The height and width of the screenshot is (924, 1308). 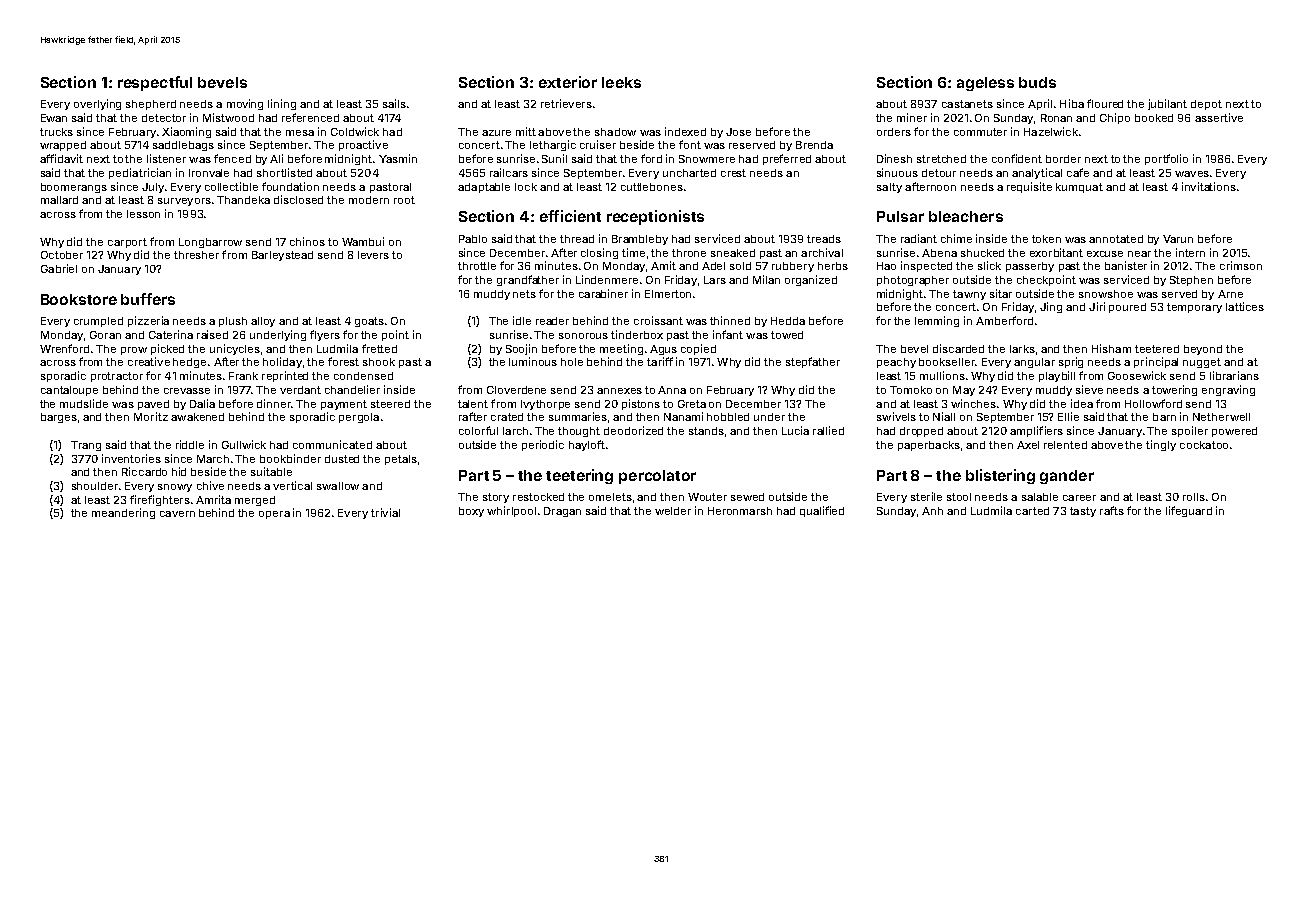 I want to click on idle, so click(x=522, y=320).
